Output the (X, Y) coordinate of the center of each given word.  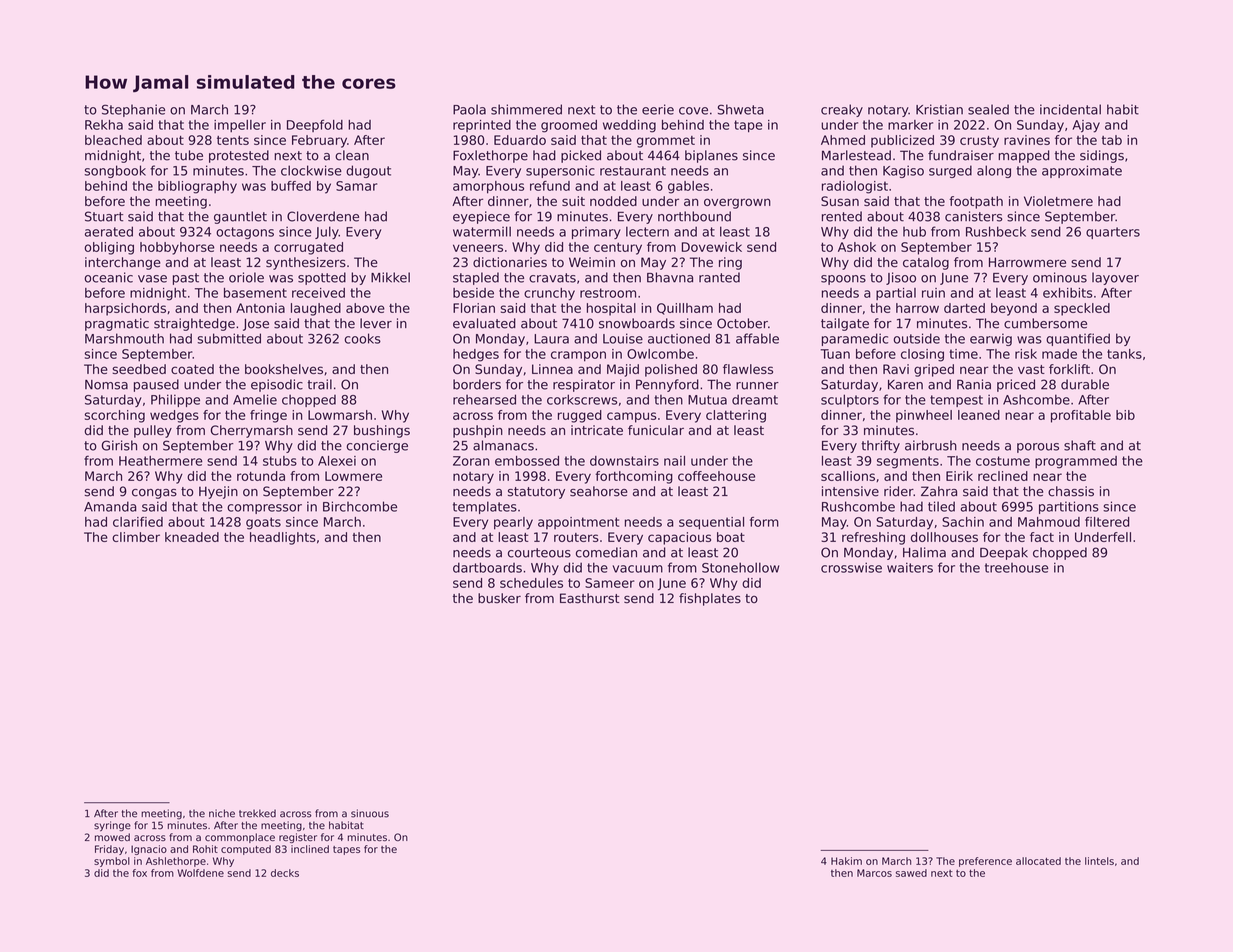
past (186, 279)
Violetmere (1058, 201)
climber (136, 537)
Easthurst (590, 598)
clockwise (311, 170)
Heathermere (161, 461)
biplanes (711, 156)
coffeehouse (716, 476)
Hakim (846, 861)
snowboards (637, 323)
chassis (1071, 491)
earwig (991, 339)
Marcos (874, 873)
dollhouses (944, 537)
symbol (112, 862)
